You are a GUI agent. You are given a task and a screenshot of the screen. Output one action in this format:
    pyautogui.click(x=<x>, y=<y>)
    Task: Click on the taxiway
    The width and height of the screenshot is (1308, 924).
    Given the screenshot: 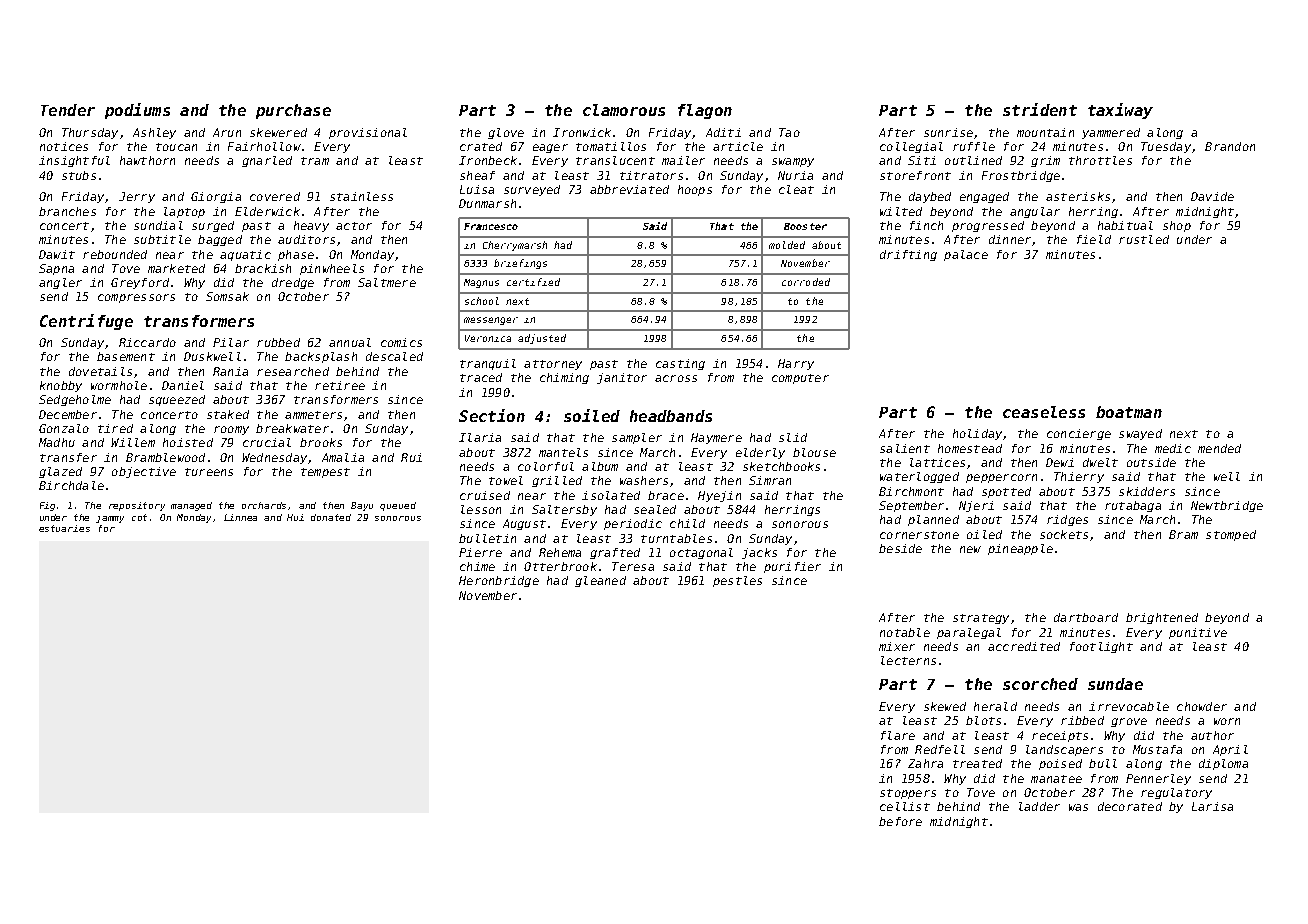 What is the action you would take?
    pyautogui.click(x=1120, y=111)
